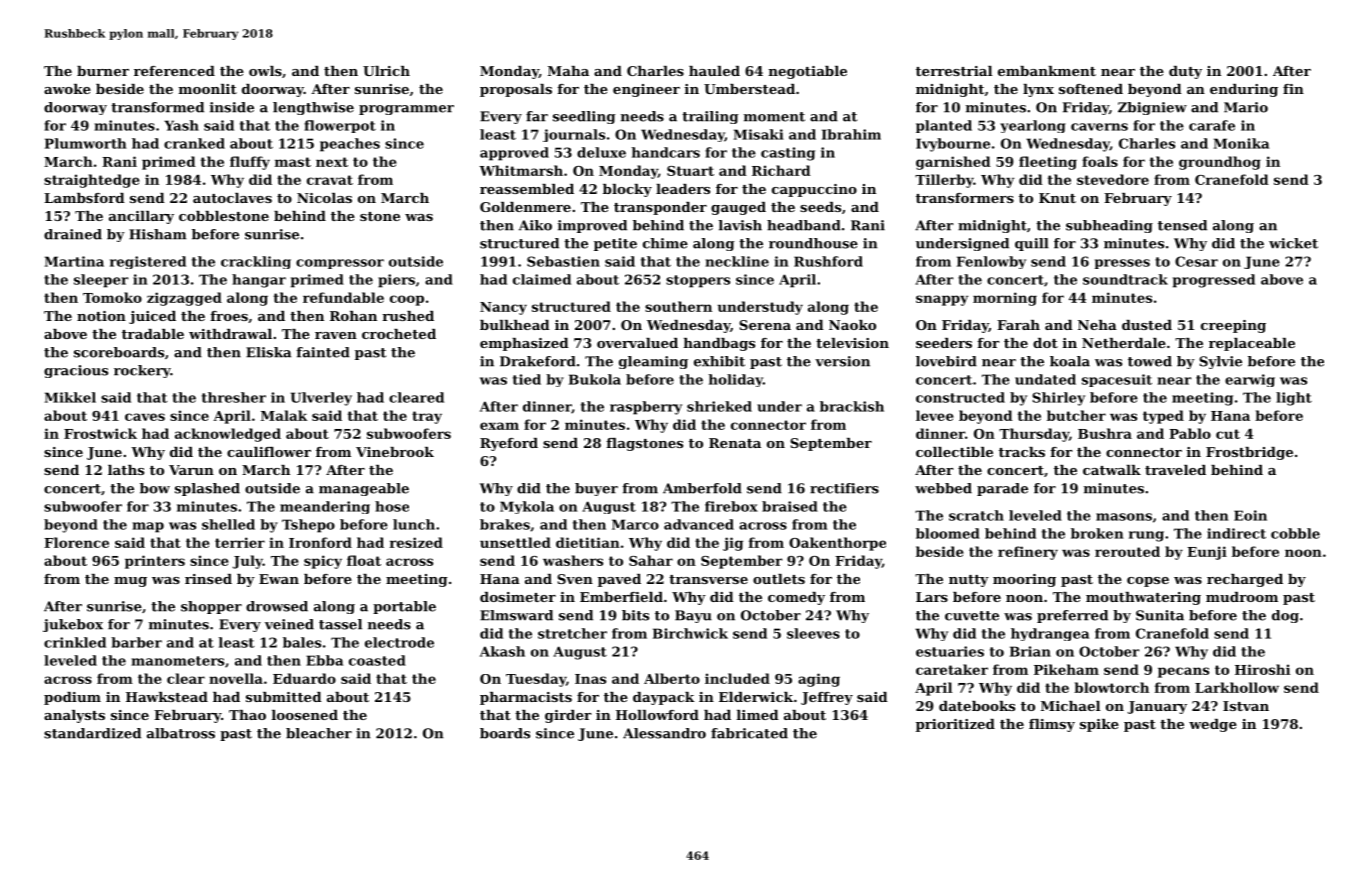 This document has height=887, width=1372. Describe the element at coordinates (101, 316) in the document. I see `notion` at that location.
